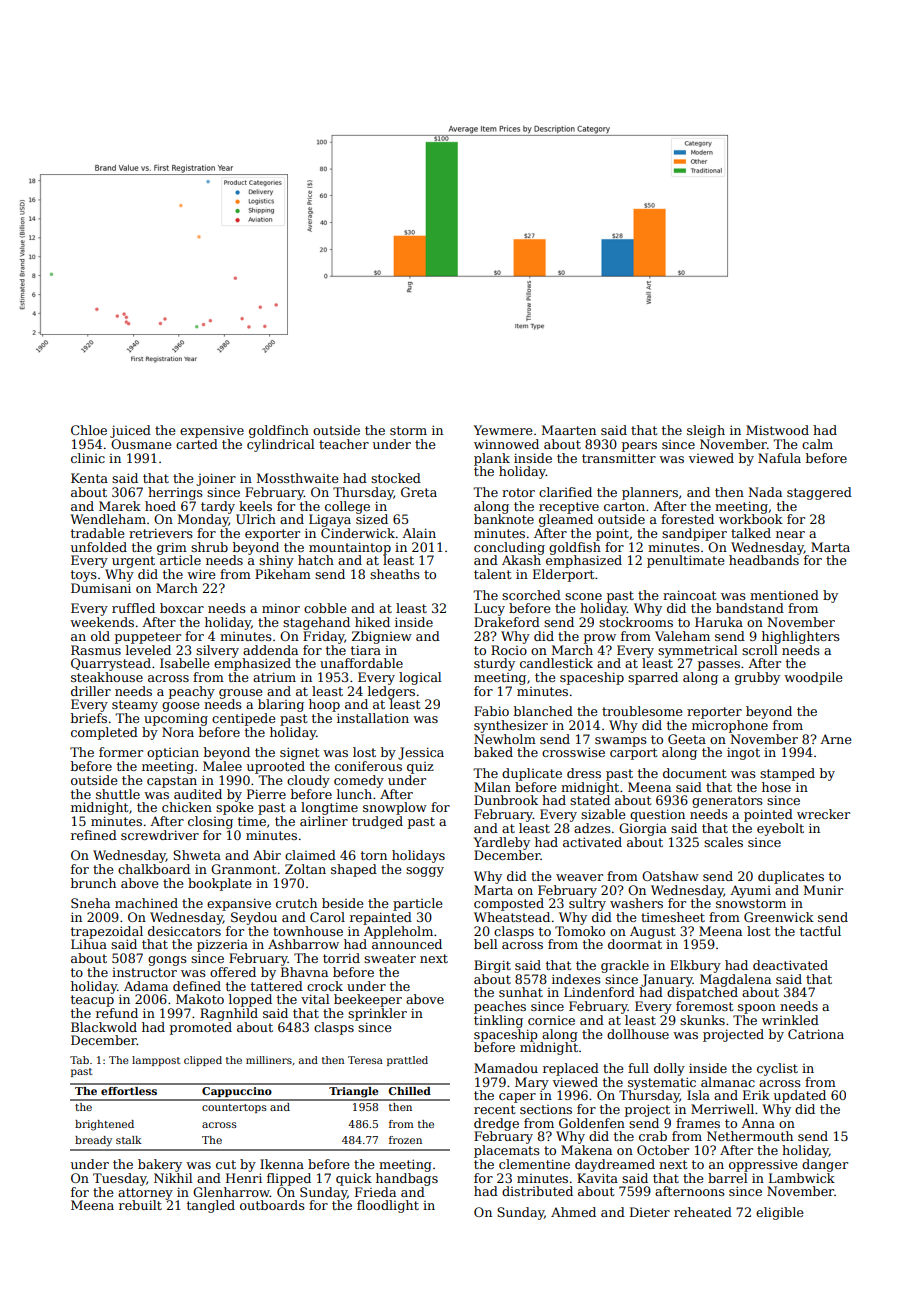 The image size is (924, 1308). What do you see at coordinates (509, 548) in the screenshot?
I see `concluding` at bounding box center [509, 548].
